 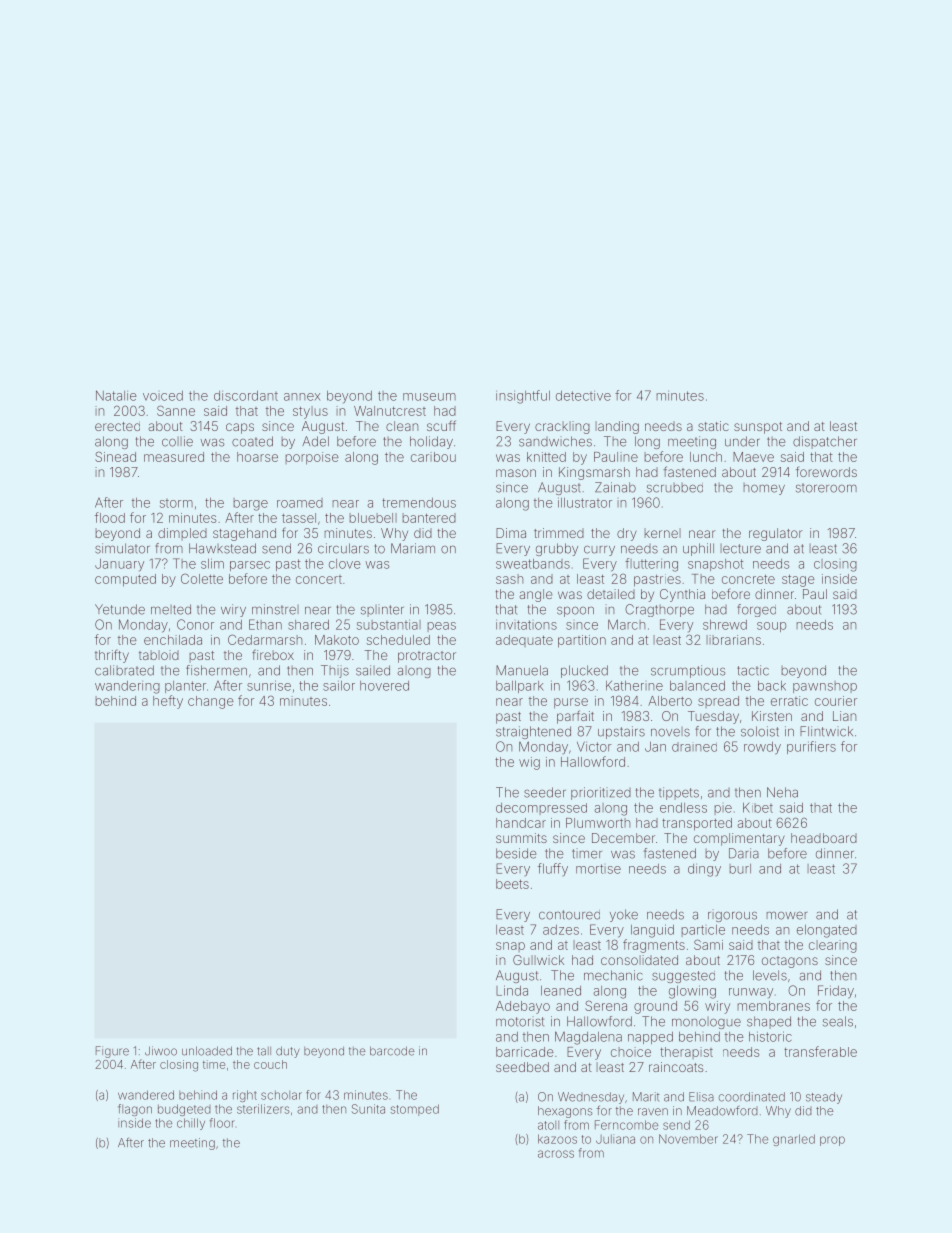 What do you see at coordinates (191, 1124) in the screenshot?
I see `chilly` at bounding box center [191, 1124].
